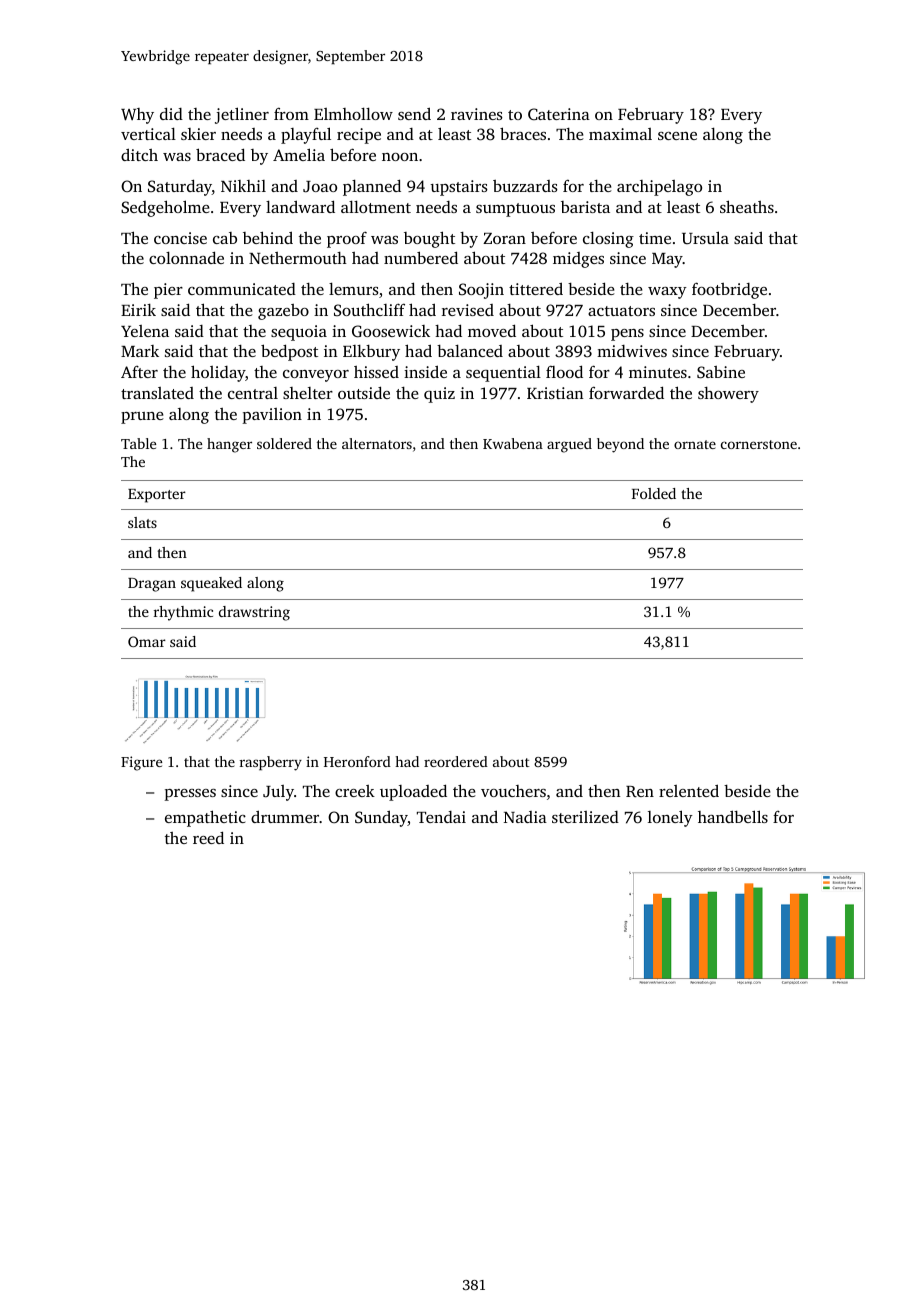  Describe the element at coordinates (183, 613) in the image. I see `rhythmic` at that location.
